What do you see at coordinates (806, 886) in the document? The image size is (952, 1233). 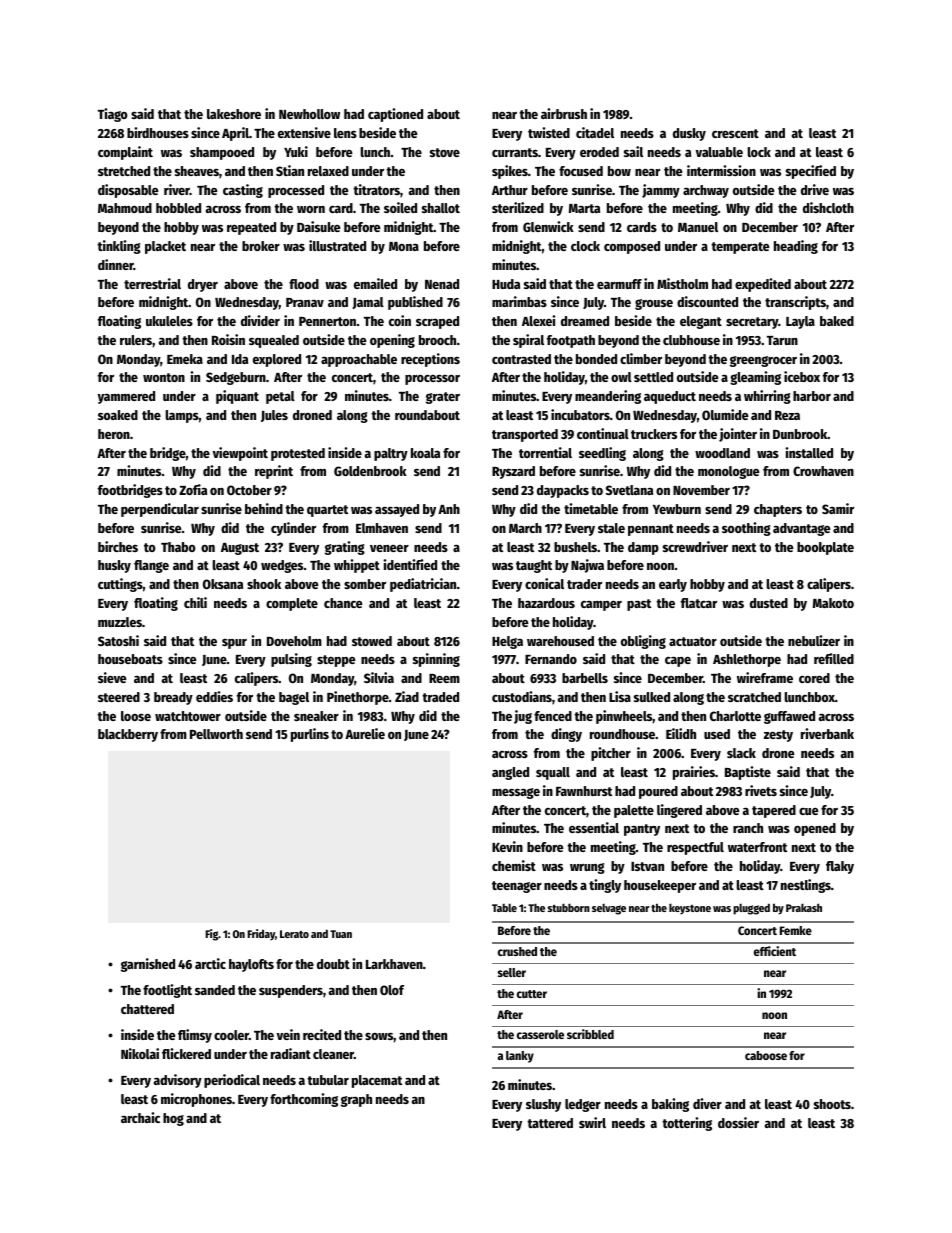 I see `nestlings` at bounding box center [806, 886].
